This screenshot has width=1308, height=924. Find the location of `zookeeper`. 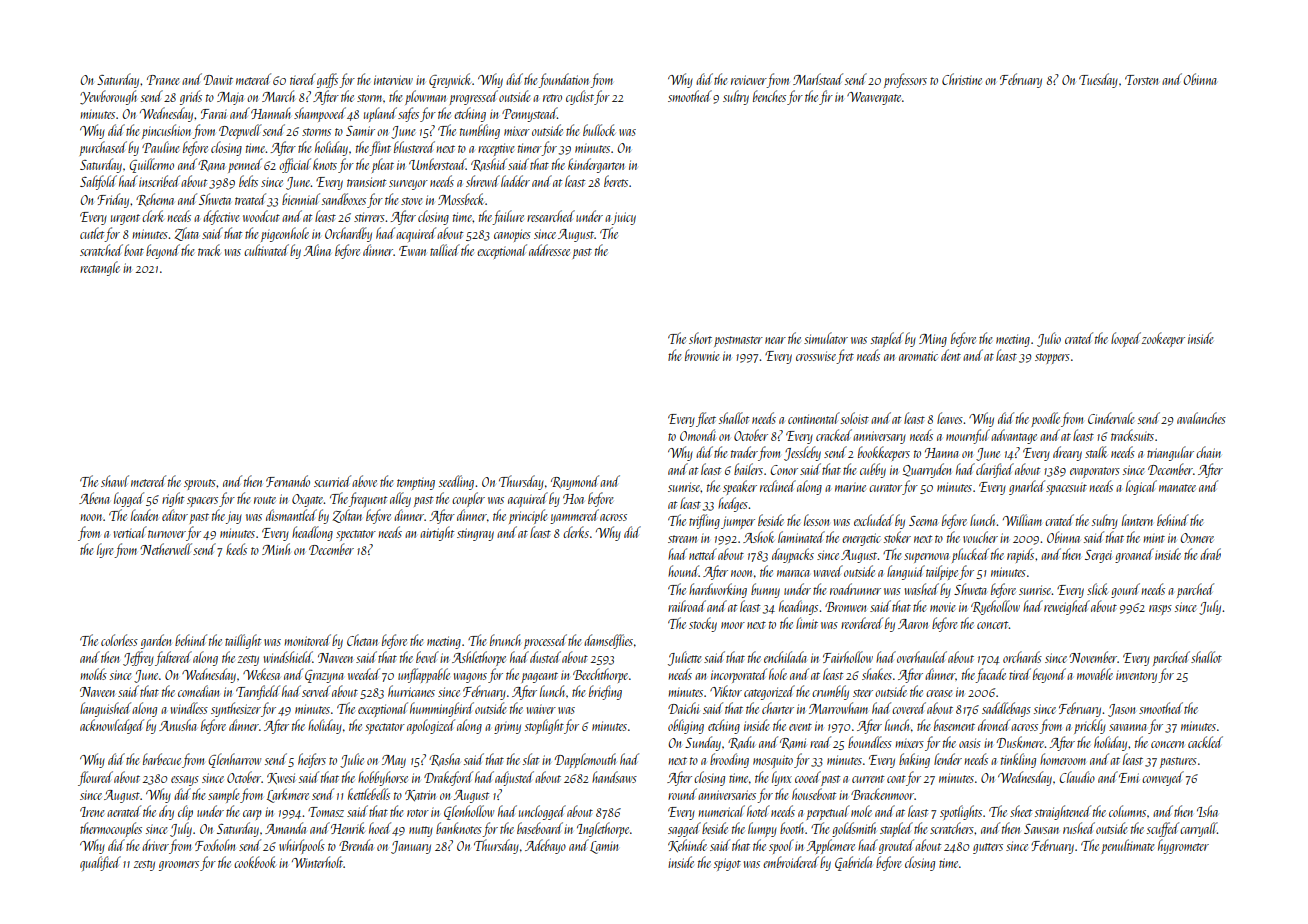

zookeeper is located at coordinates (1163, 339).
